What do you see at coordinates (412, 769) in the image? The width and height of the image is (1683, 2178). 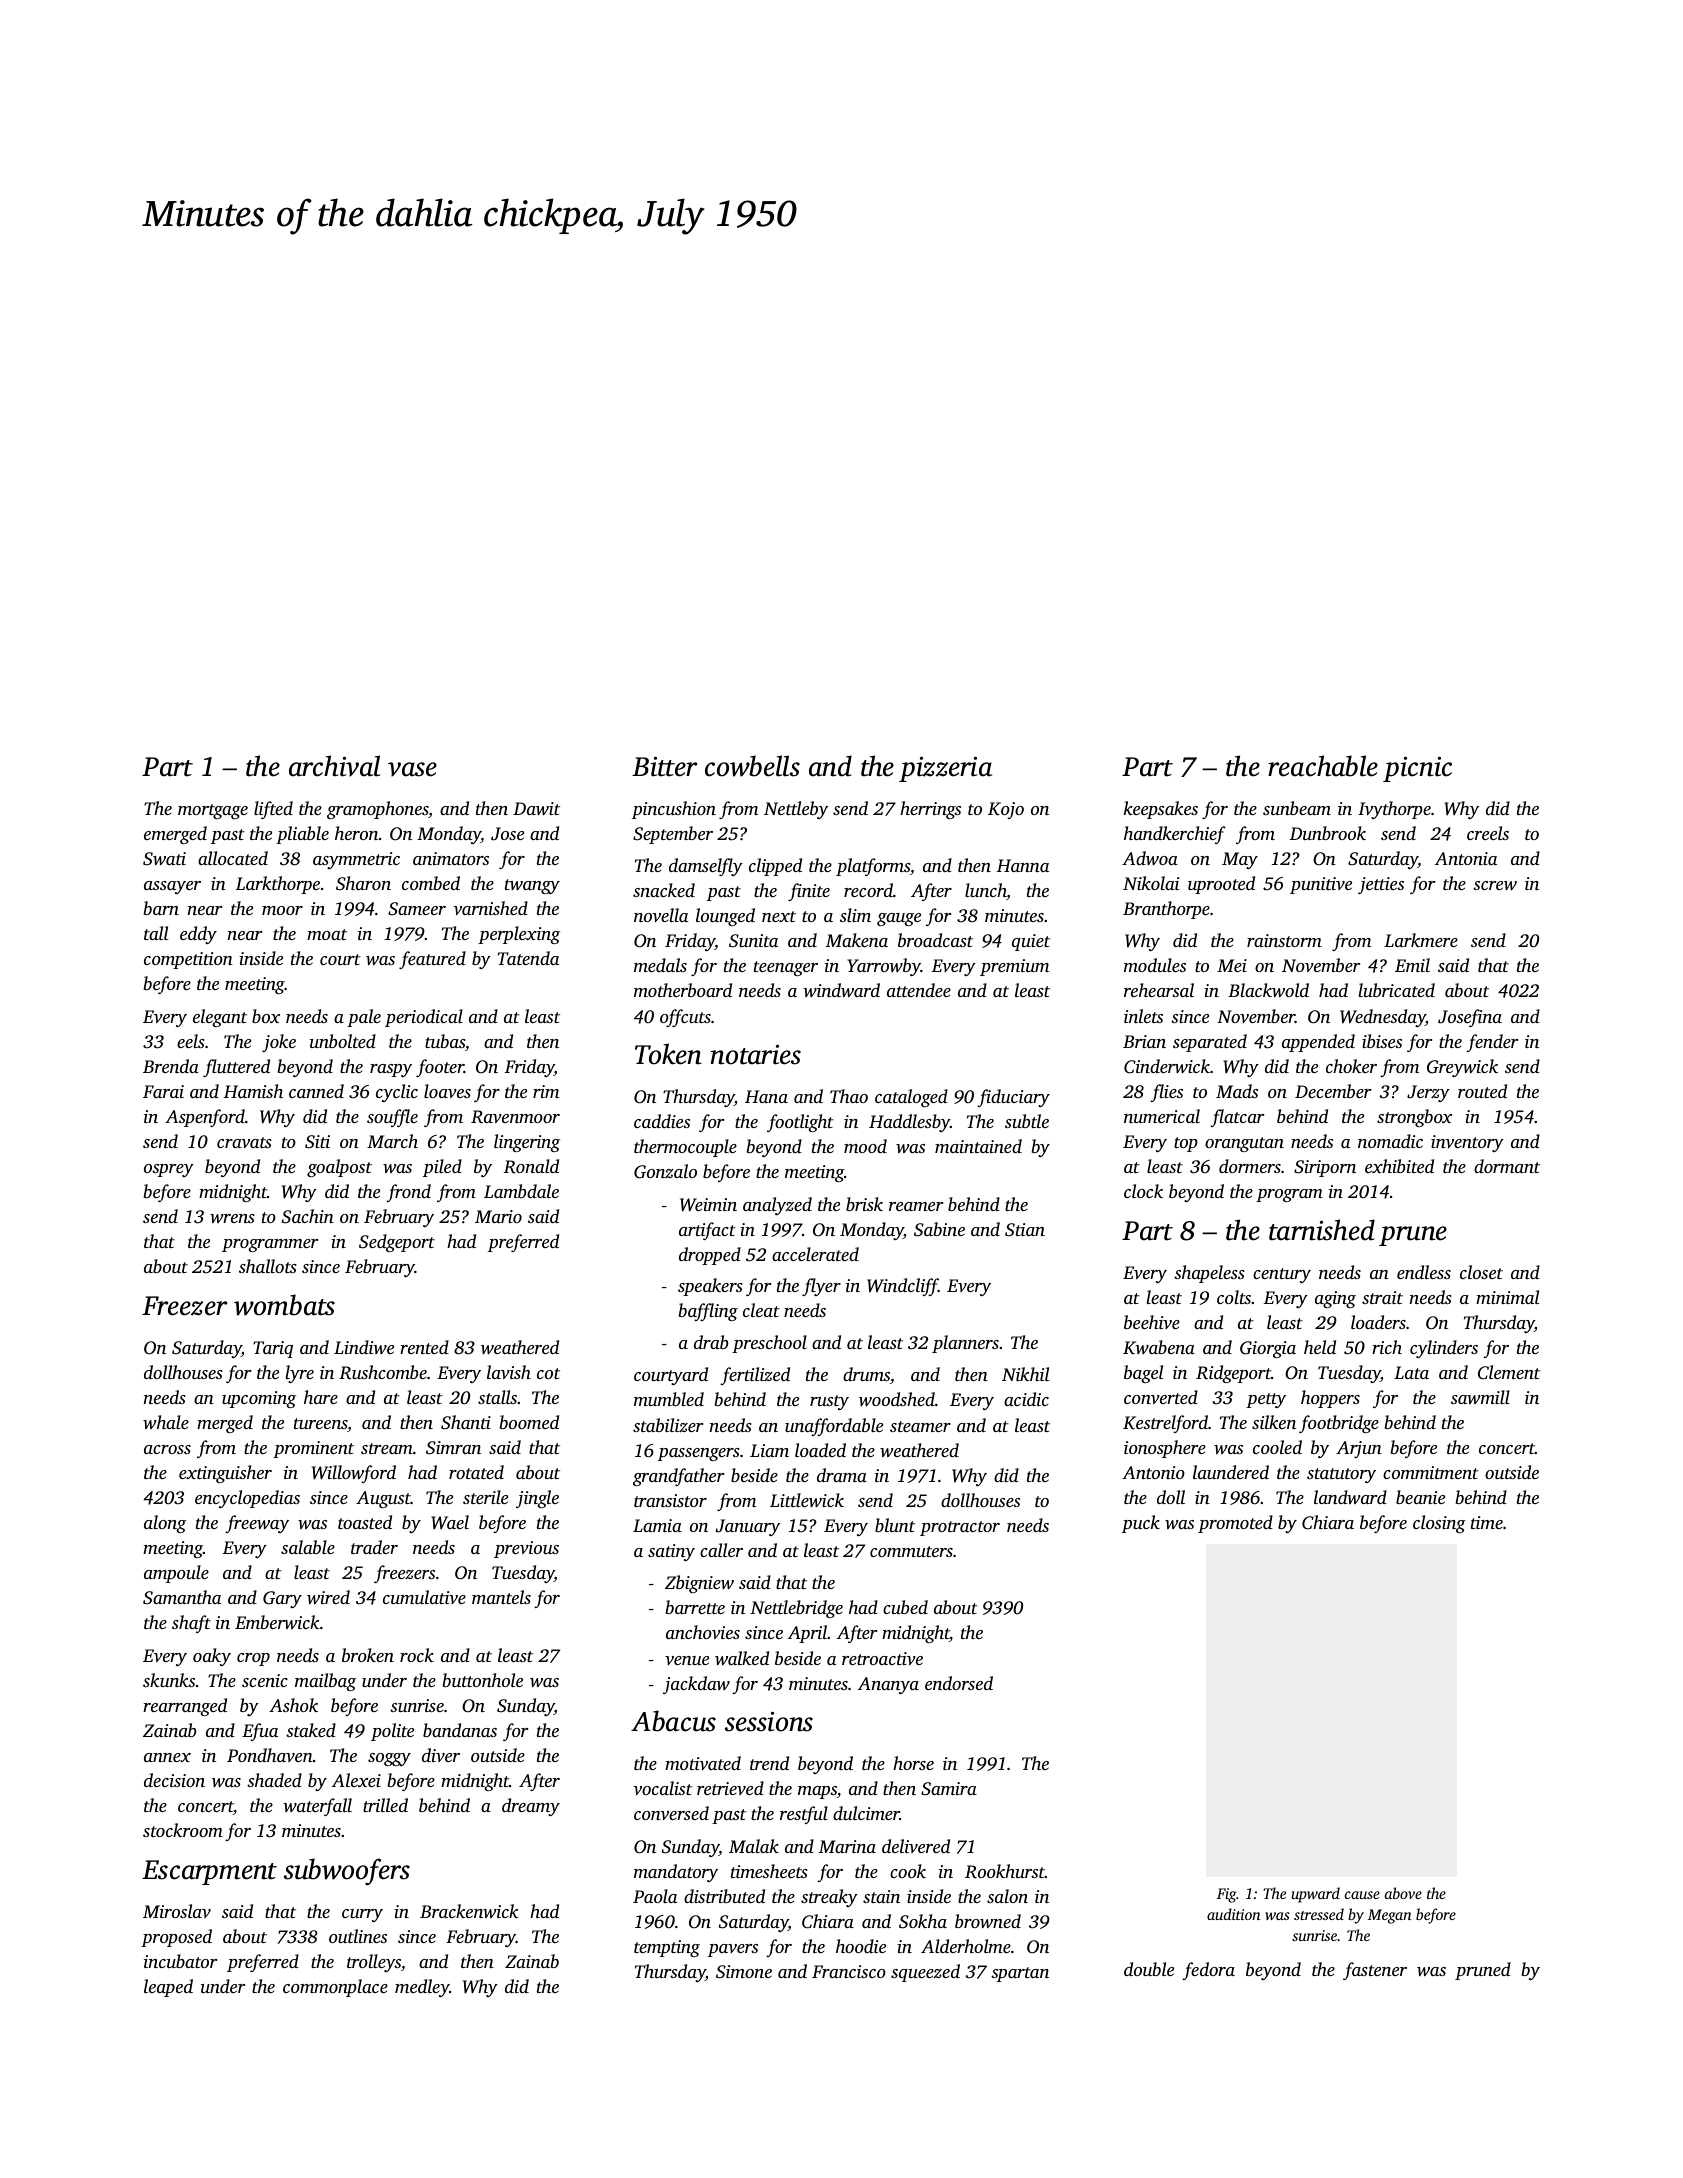 I see `vase` at bounding box center [412, 769].
